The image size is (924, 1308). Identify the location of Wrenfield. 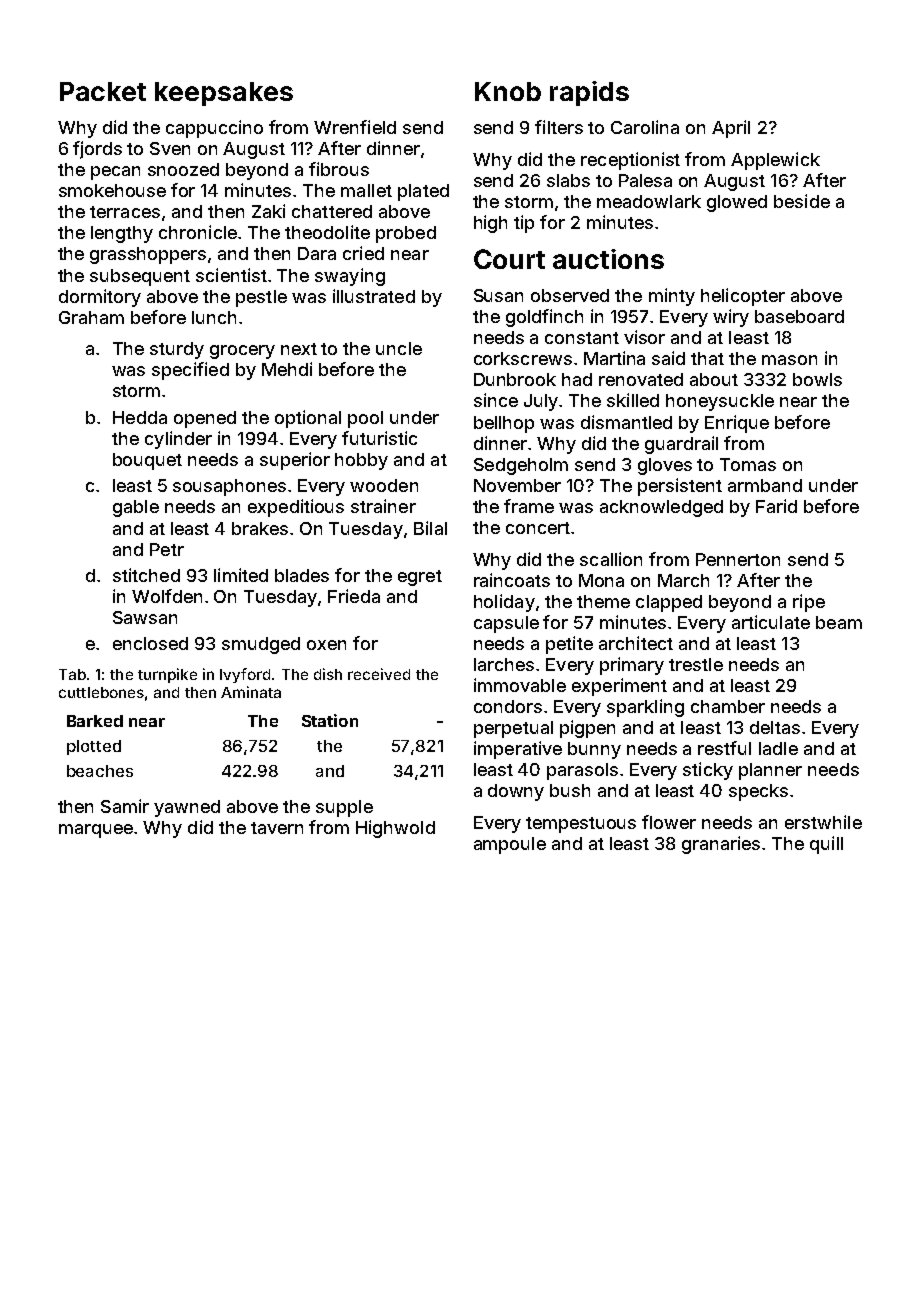
(355, 127).
